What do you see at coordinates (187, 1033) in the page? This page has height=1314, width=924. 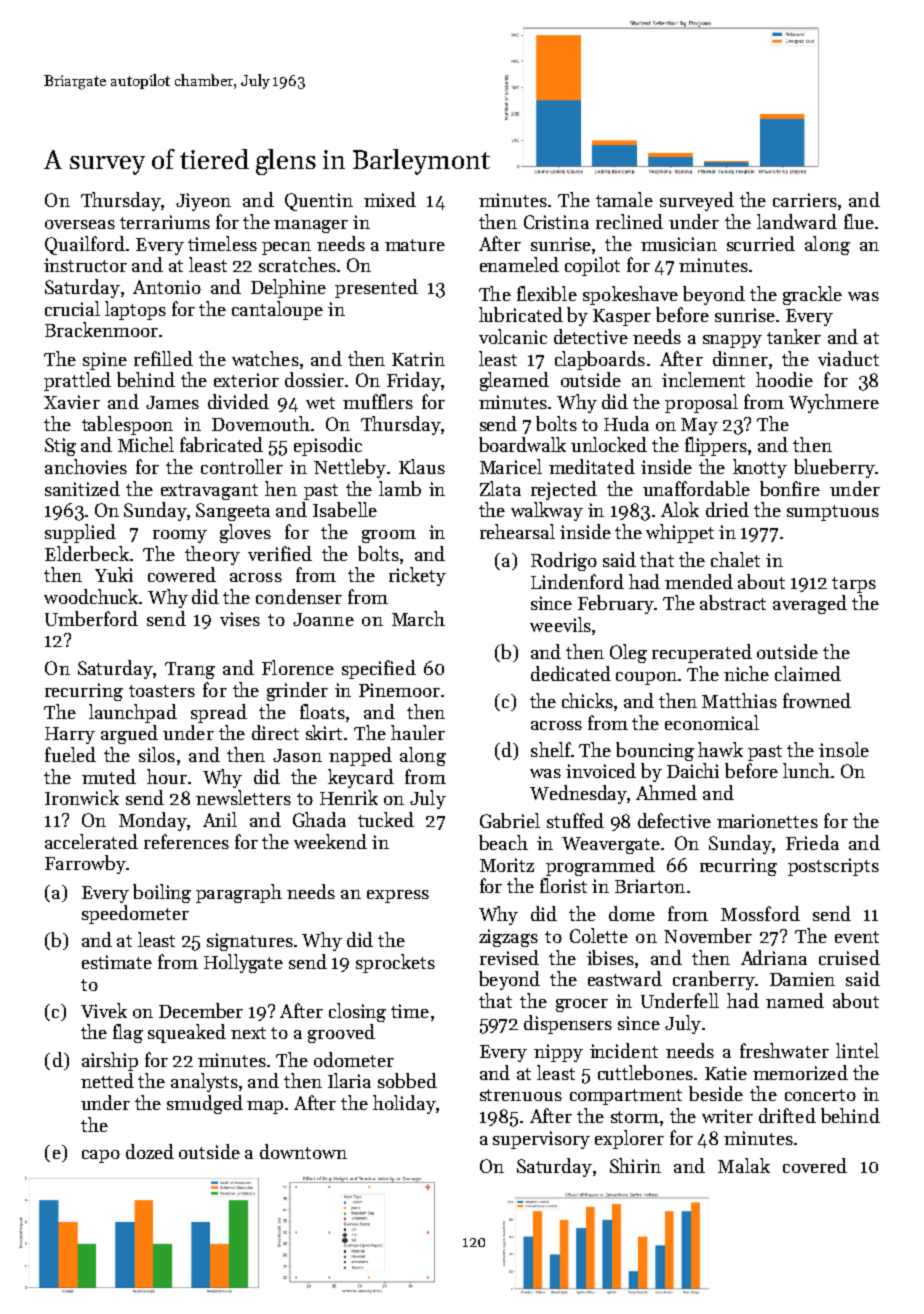 I see `squeaked` at bounding box center [187, 1033].
